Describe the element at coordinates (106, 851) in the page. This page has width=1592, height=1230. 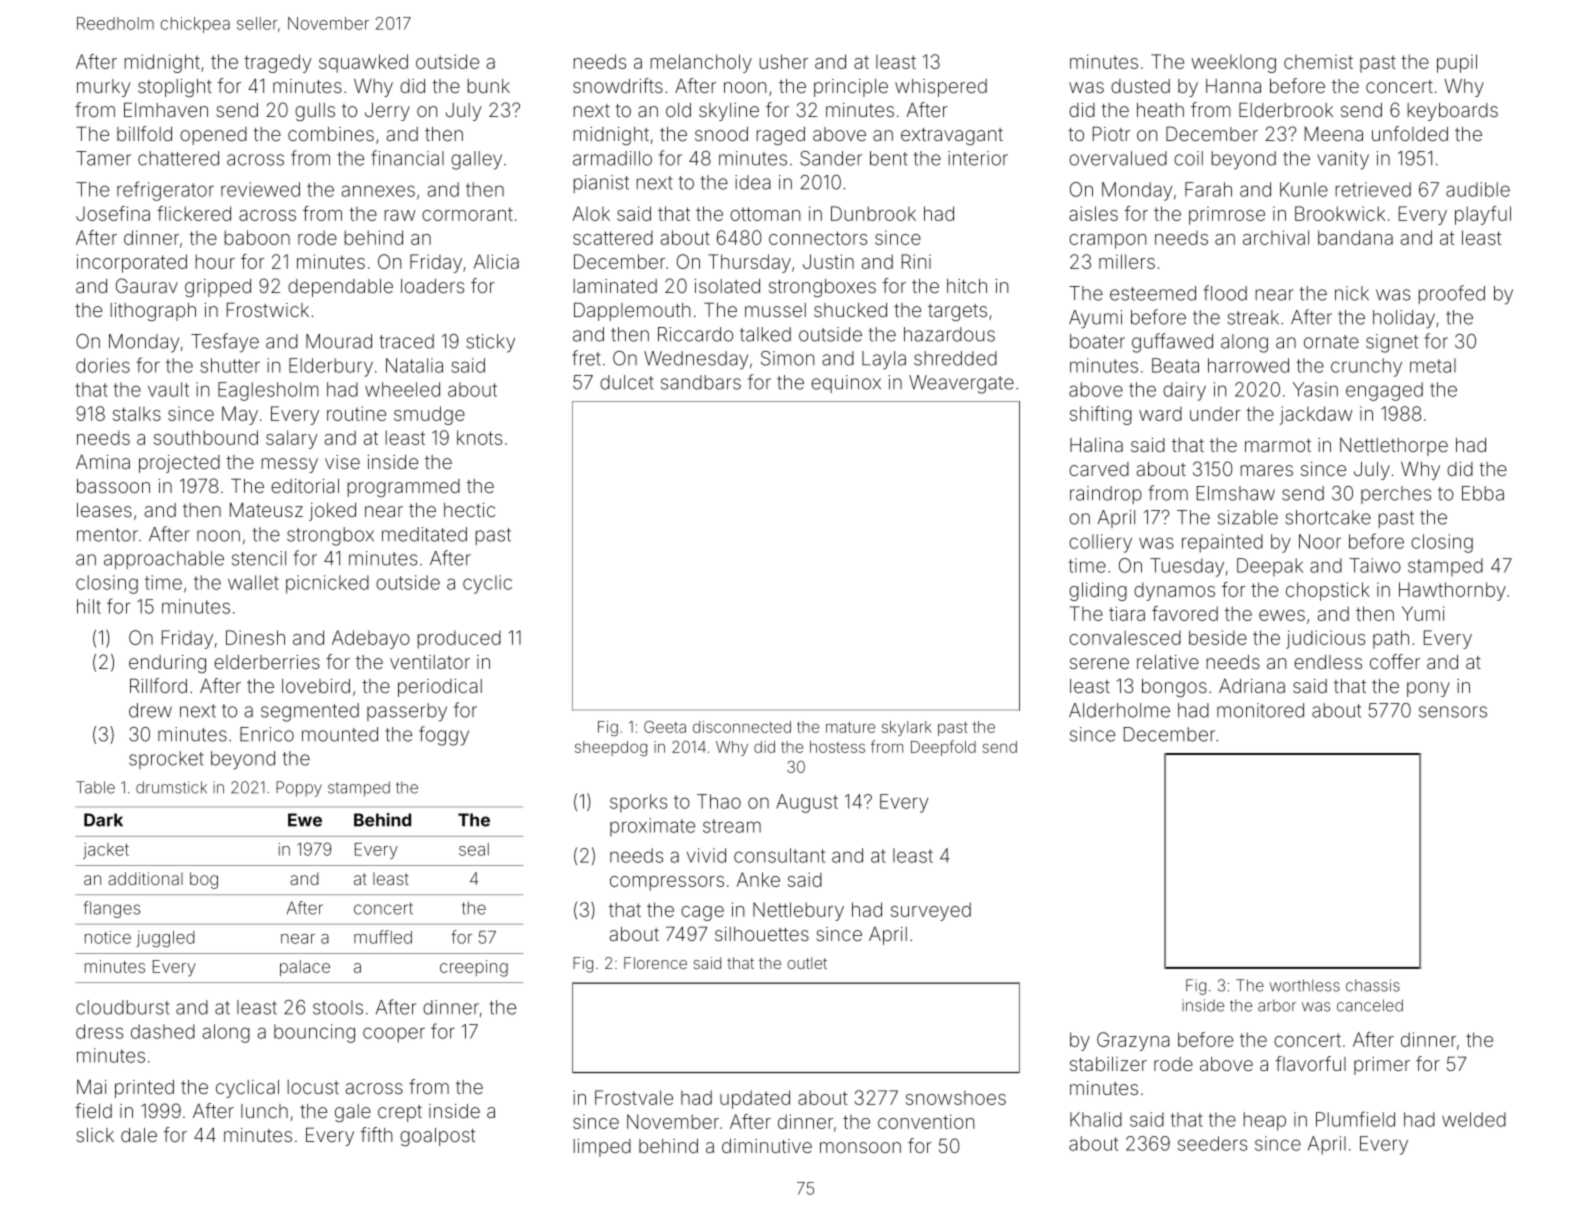
I see `jacket` at that location.
